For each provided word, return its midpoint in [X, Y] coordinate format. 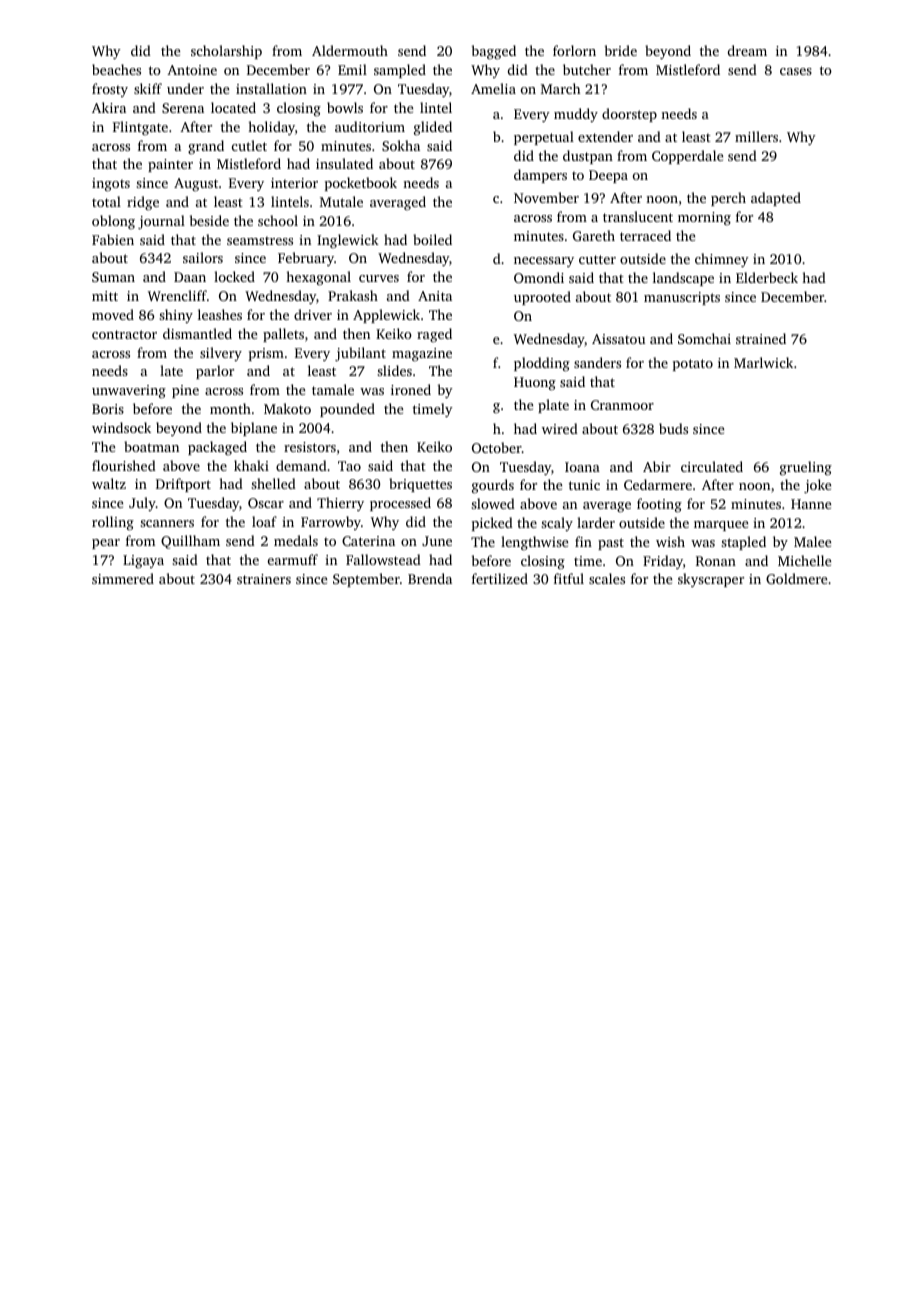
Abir [657, 466]
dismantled [197, 333]
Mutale [341, 201]
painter [170, 165]
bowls [345, 107]
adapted [776, 199]
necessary [544, 262]
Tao [349, 466]
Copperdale [687, 157]
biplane [254, 429]
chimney [722, 260]
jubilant [360, 354]
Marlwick [763, 362]
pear [106, 544]
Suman [113, 277]
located [233, 107]
